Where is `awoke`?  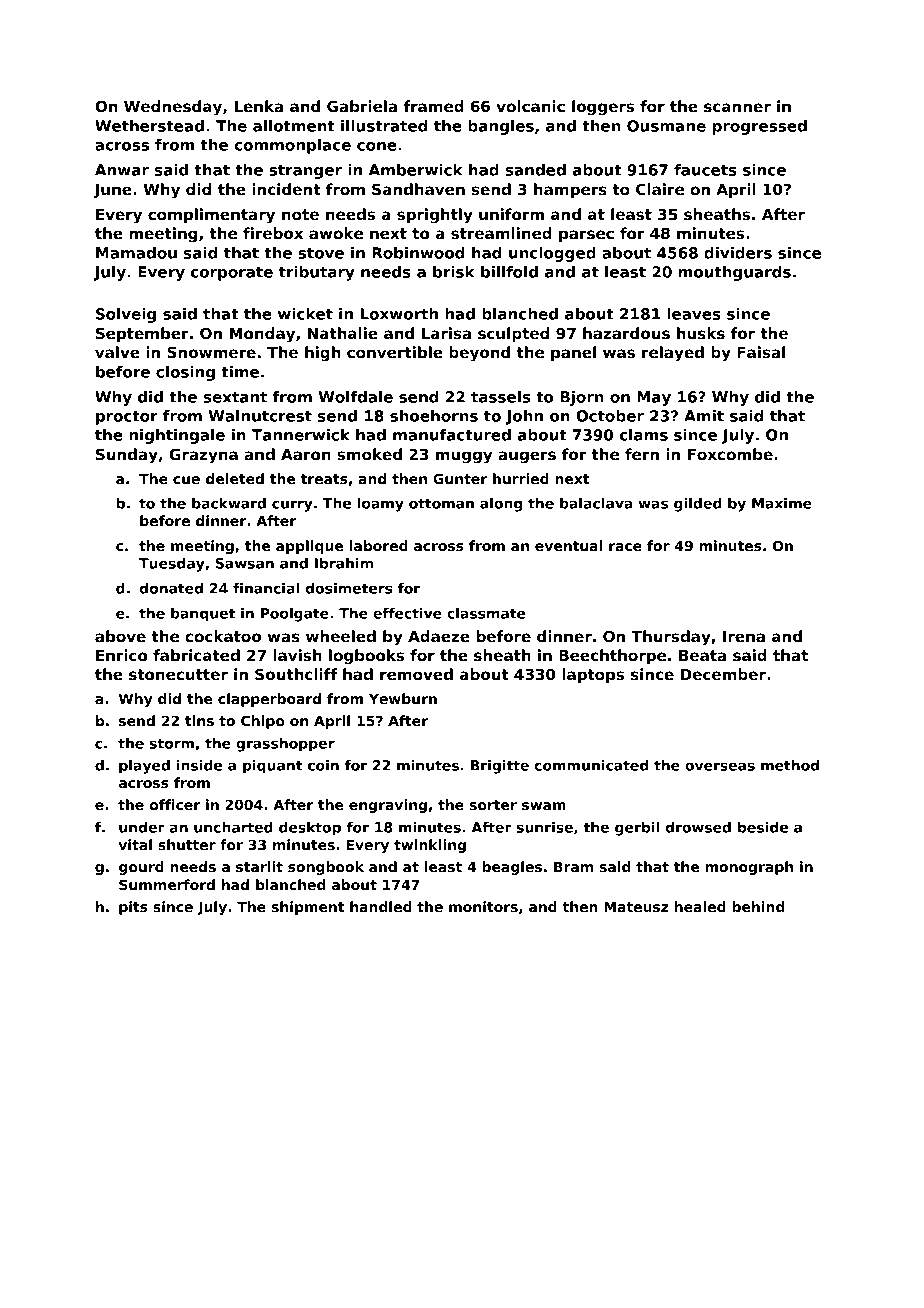
awoke is located at coordinates (336, 233).
